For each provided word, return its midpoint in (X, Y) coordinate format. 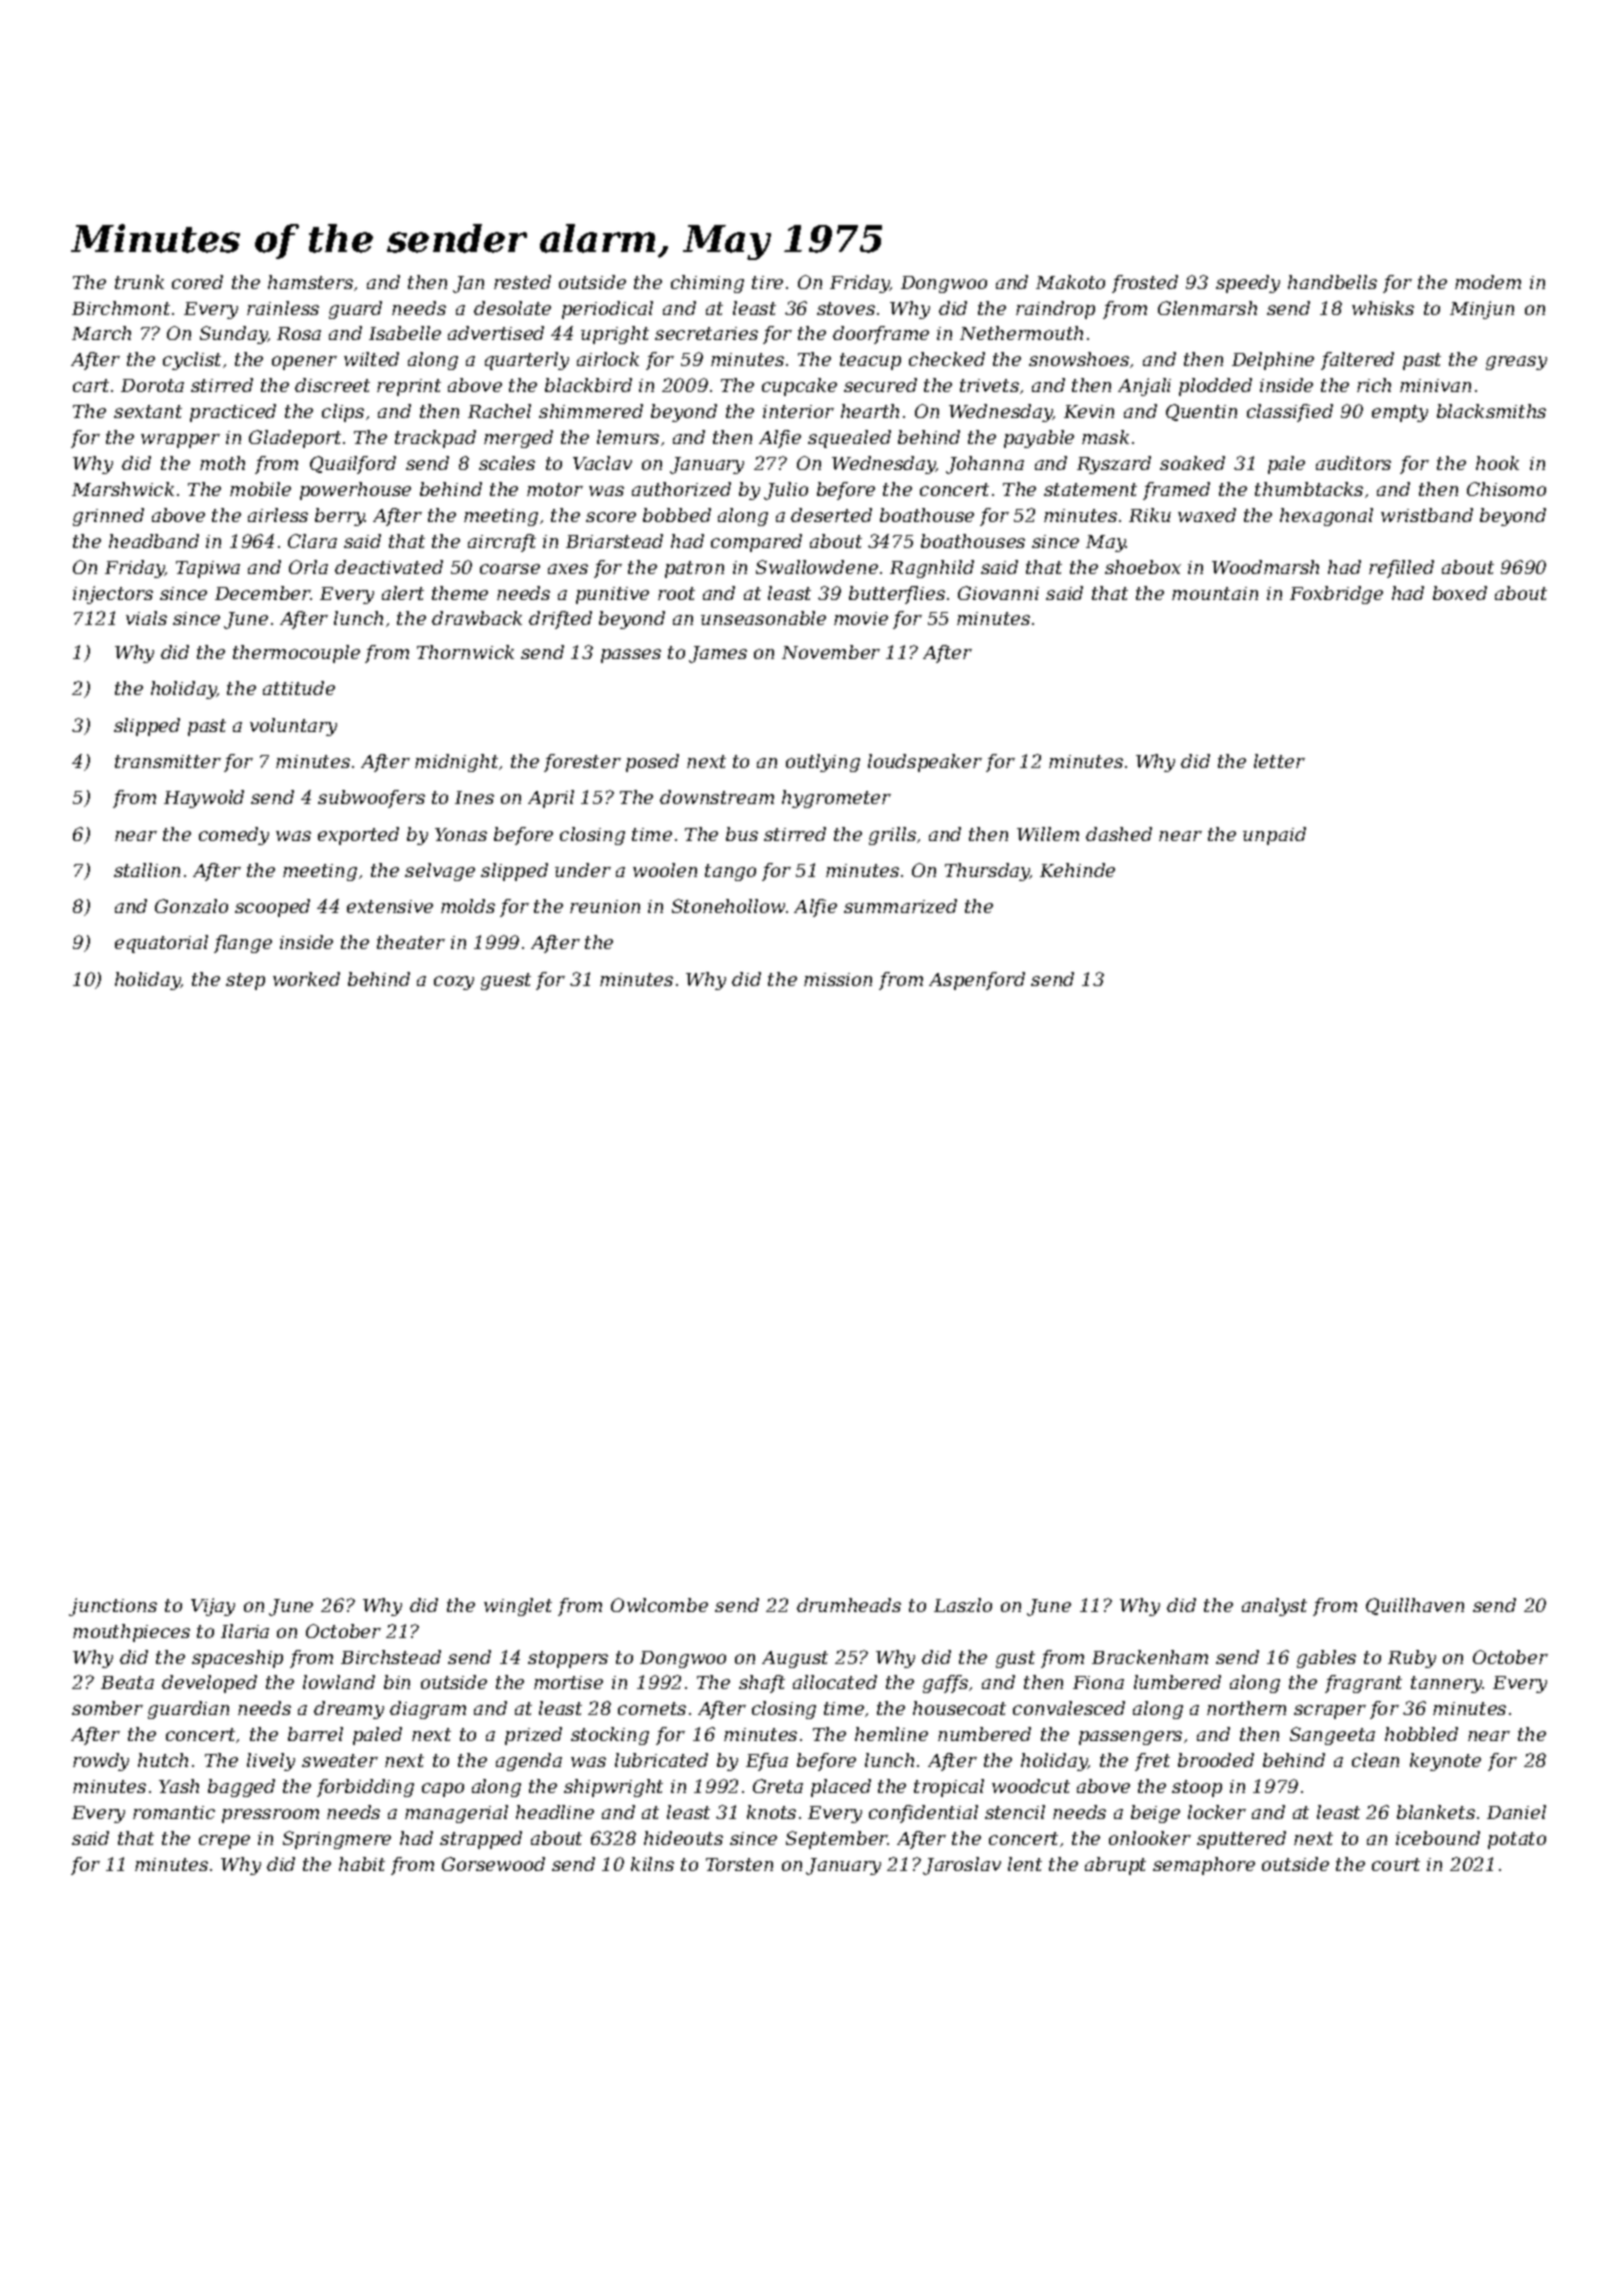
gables (1326, 1659)
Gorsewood (493, 1864)
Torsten (739, 1864)
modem (1488, 282)
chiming (707, 284)
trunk (139, 282)
